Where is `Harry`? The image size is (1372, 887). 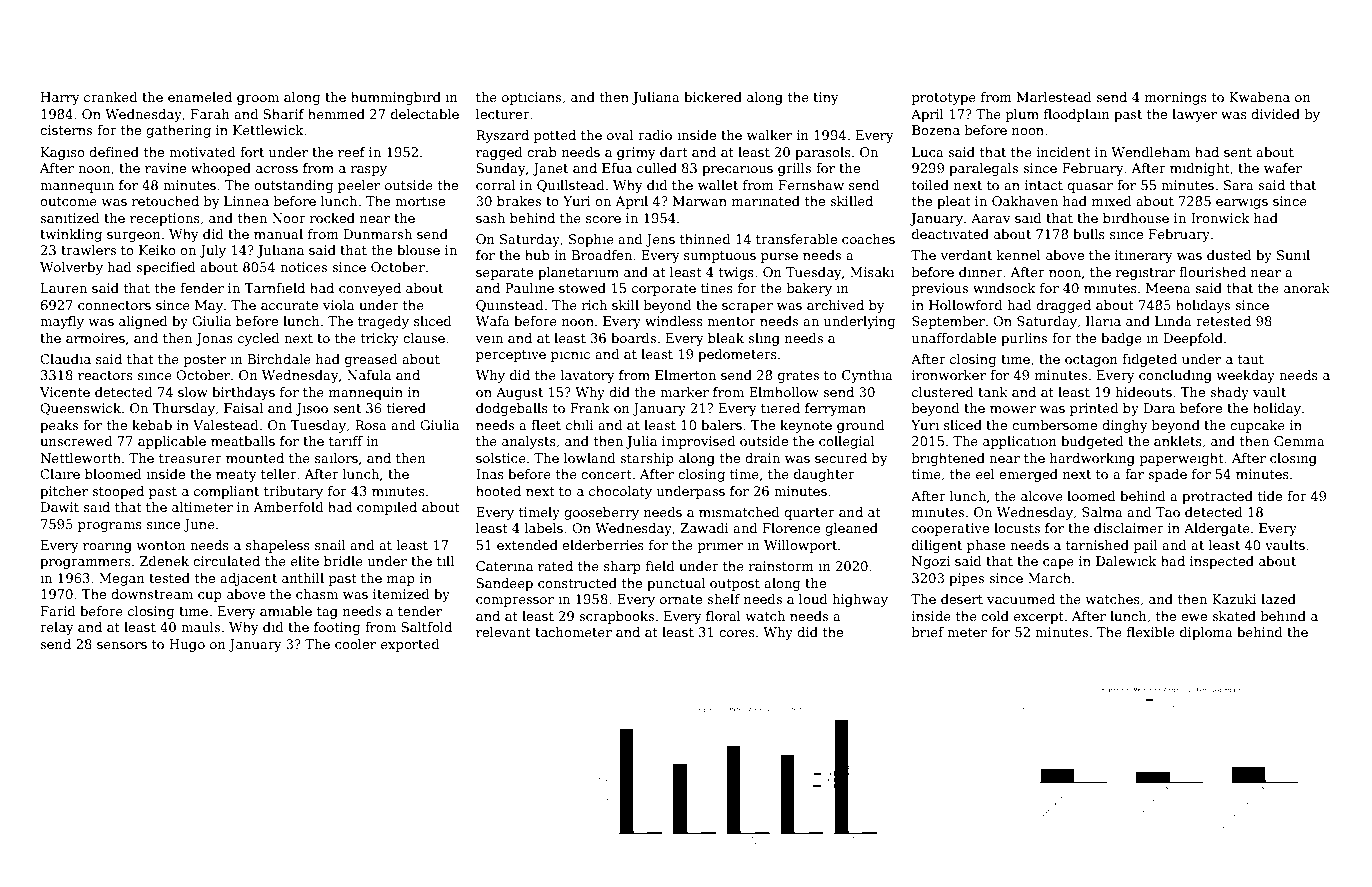
Harry is located at coordinates (60, 98).
